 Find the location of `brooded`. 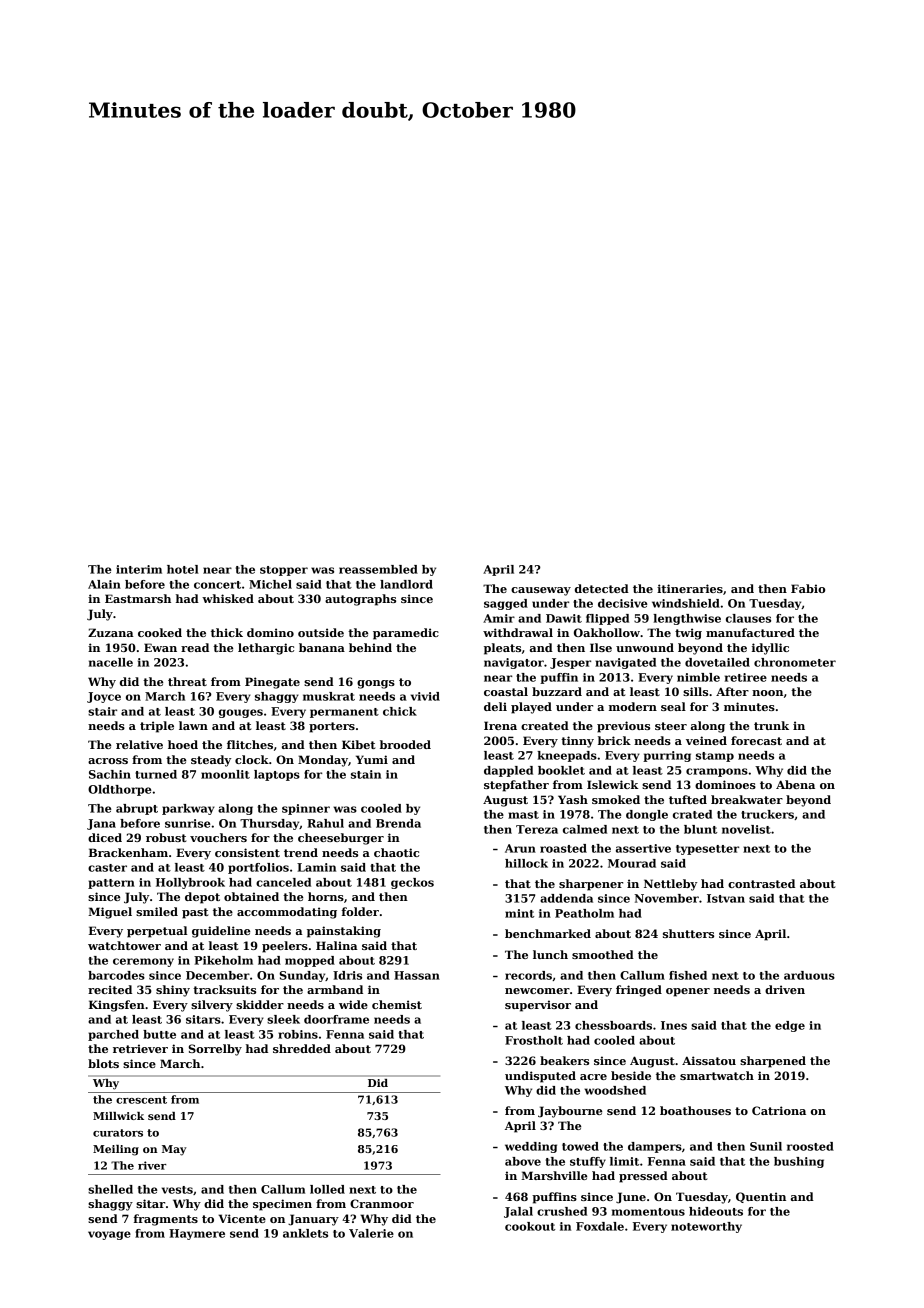

brooded is located at coordinates (405, 744).
